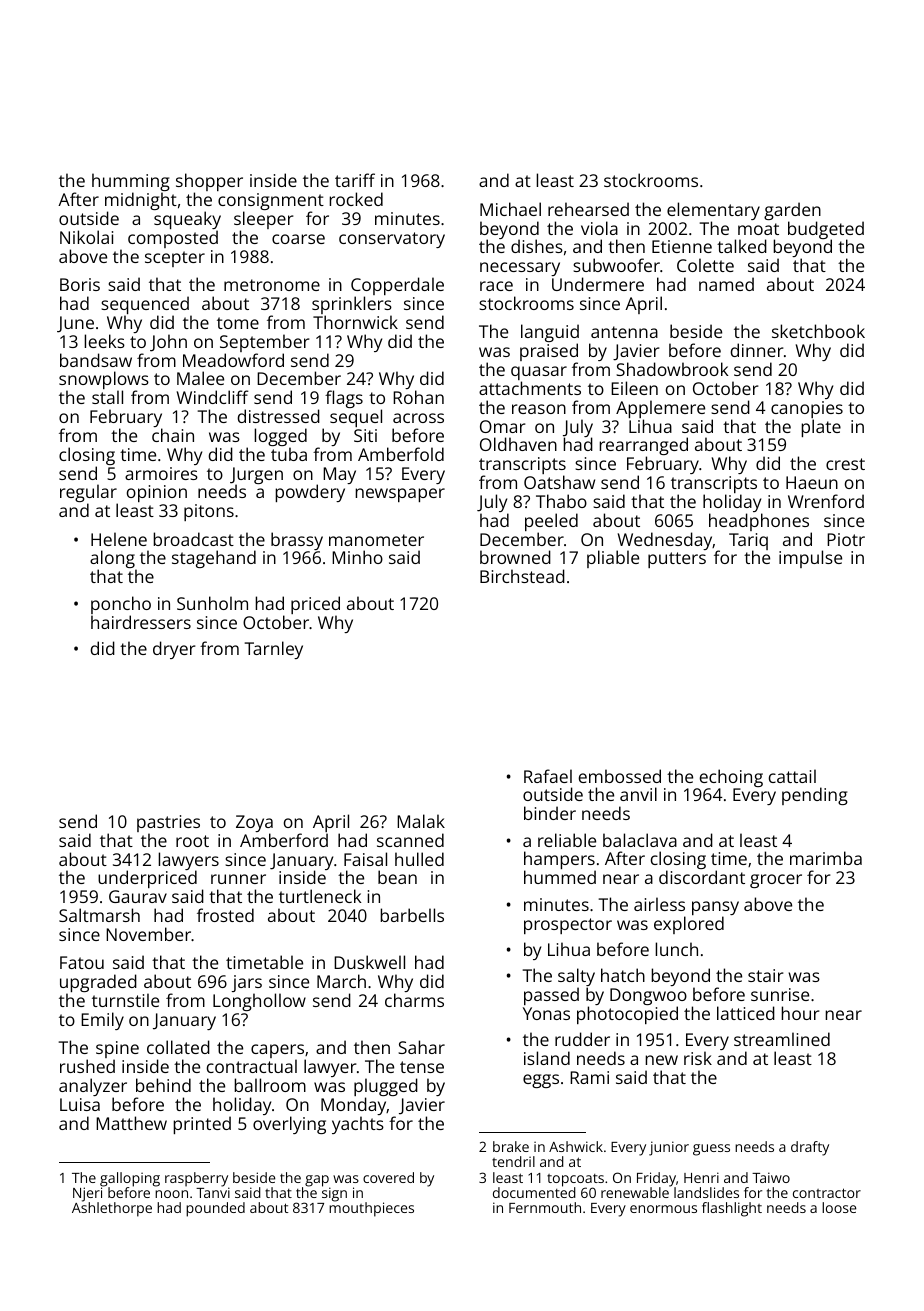 This screenshot has width=924, height=1311. What do you see at coordinates (546, 1013) in the screenshot?
I see `Yonas` at bounding box center [546, 1013].
